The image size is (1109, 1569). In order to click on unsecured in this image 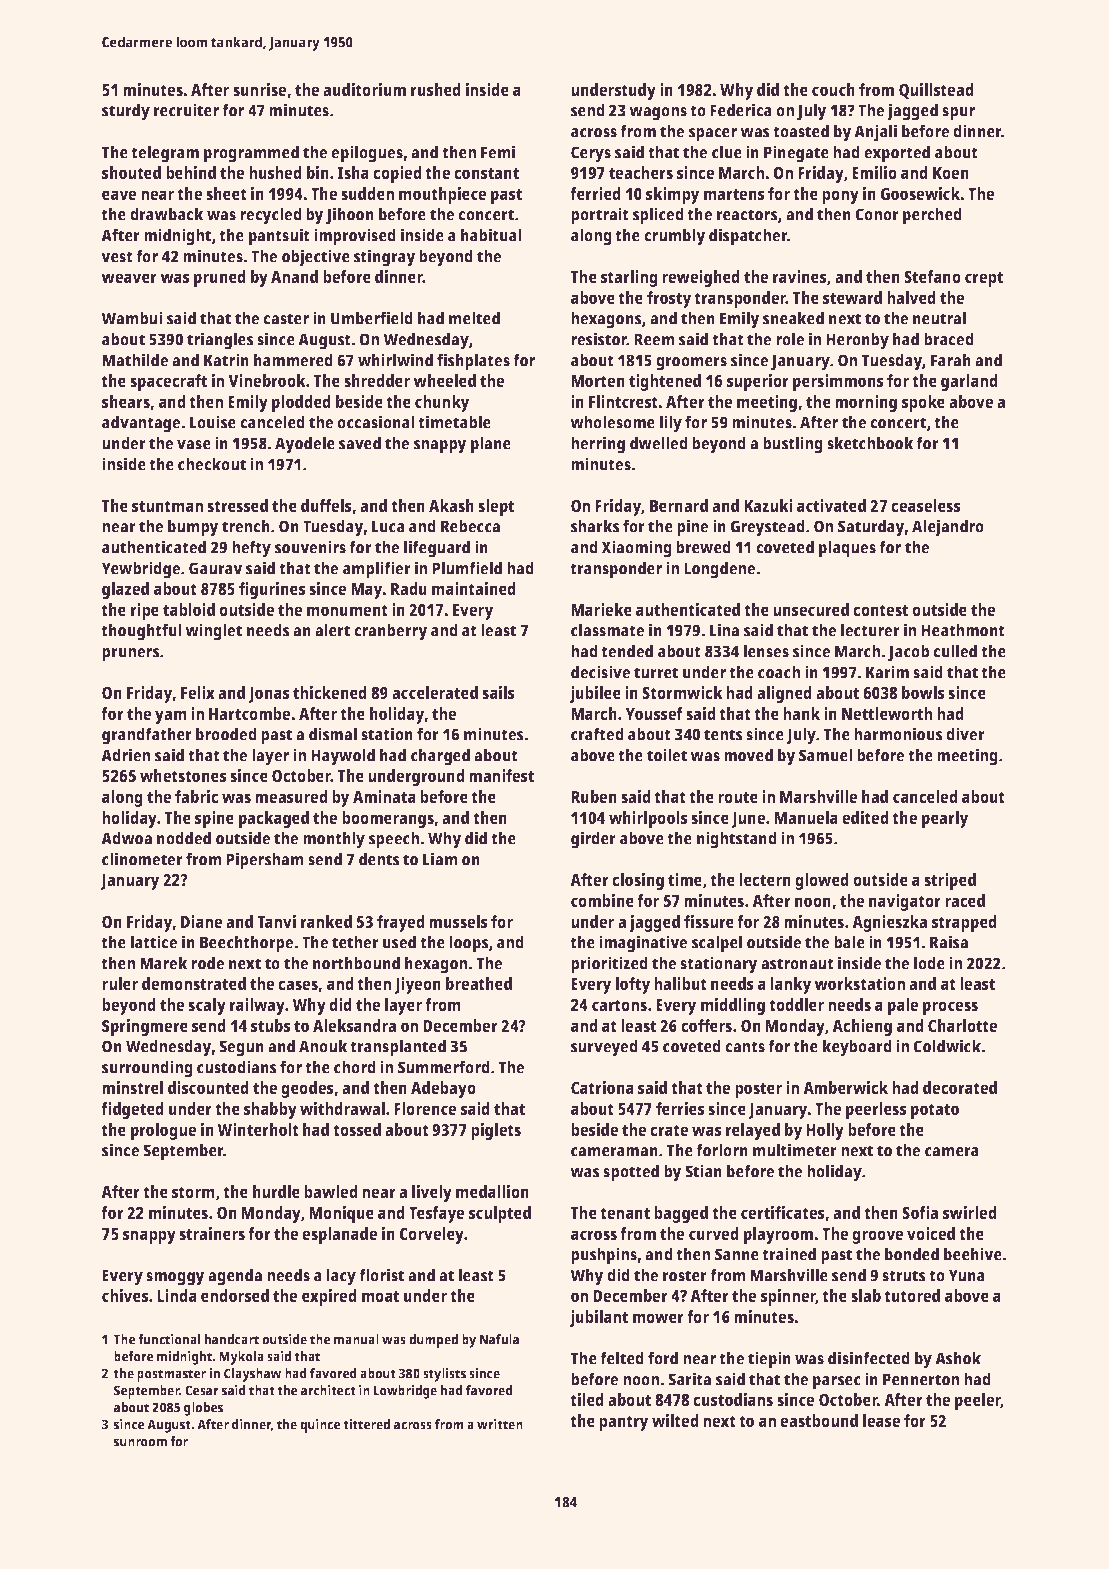, I will do `click(811, 609)`.
